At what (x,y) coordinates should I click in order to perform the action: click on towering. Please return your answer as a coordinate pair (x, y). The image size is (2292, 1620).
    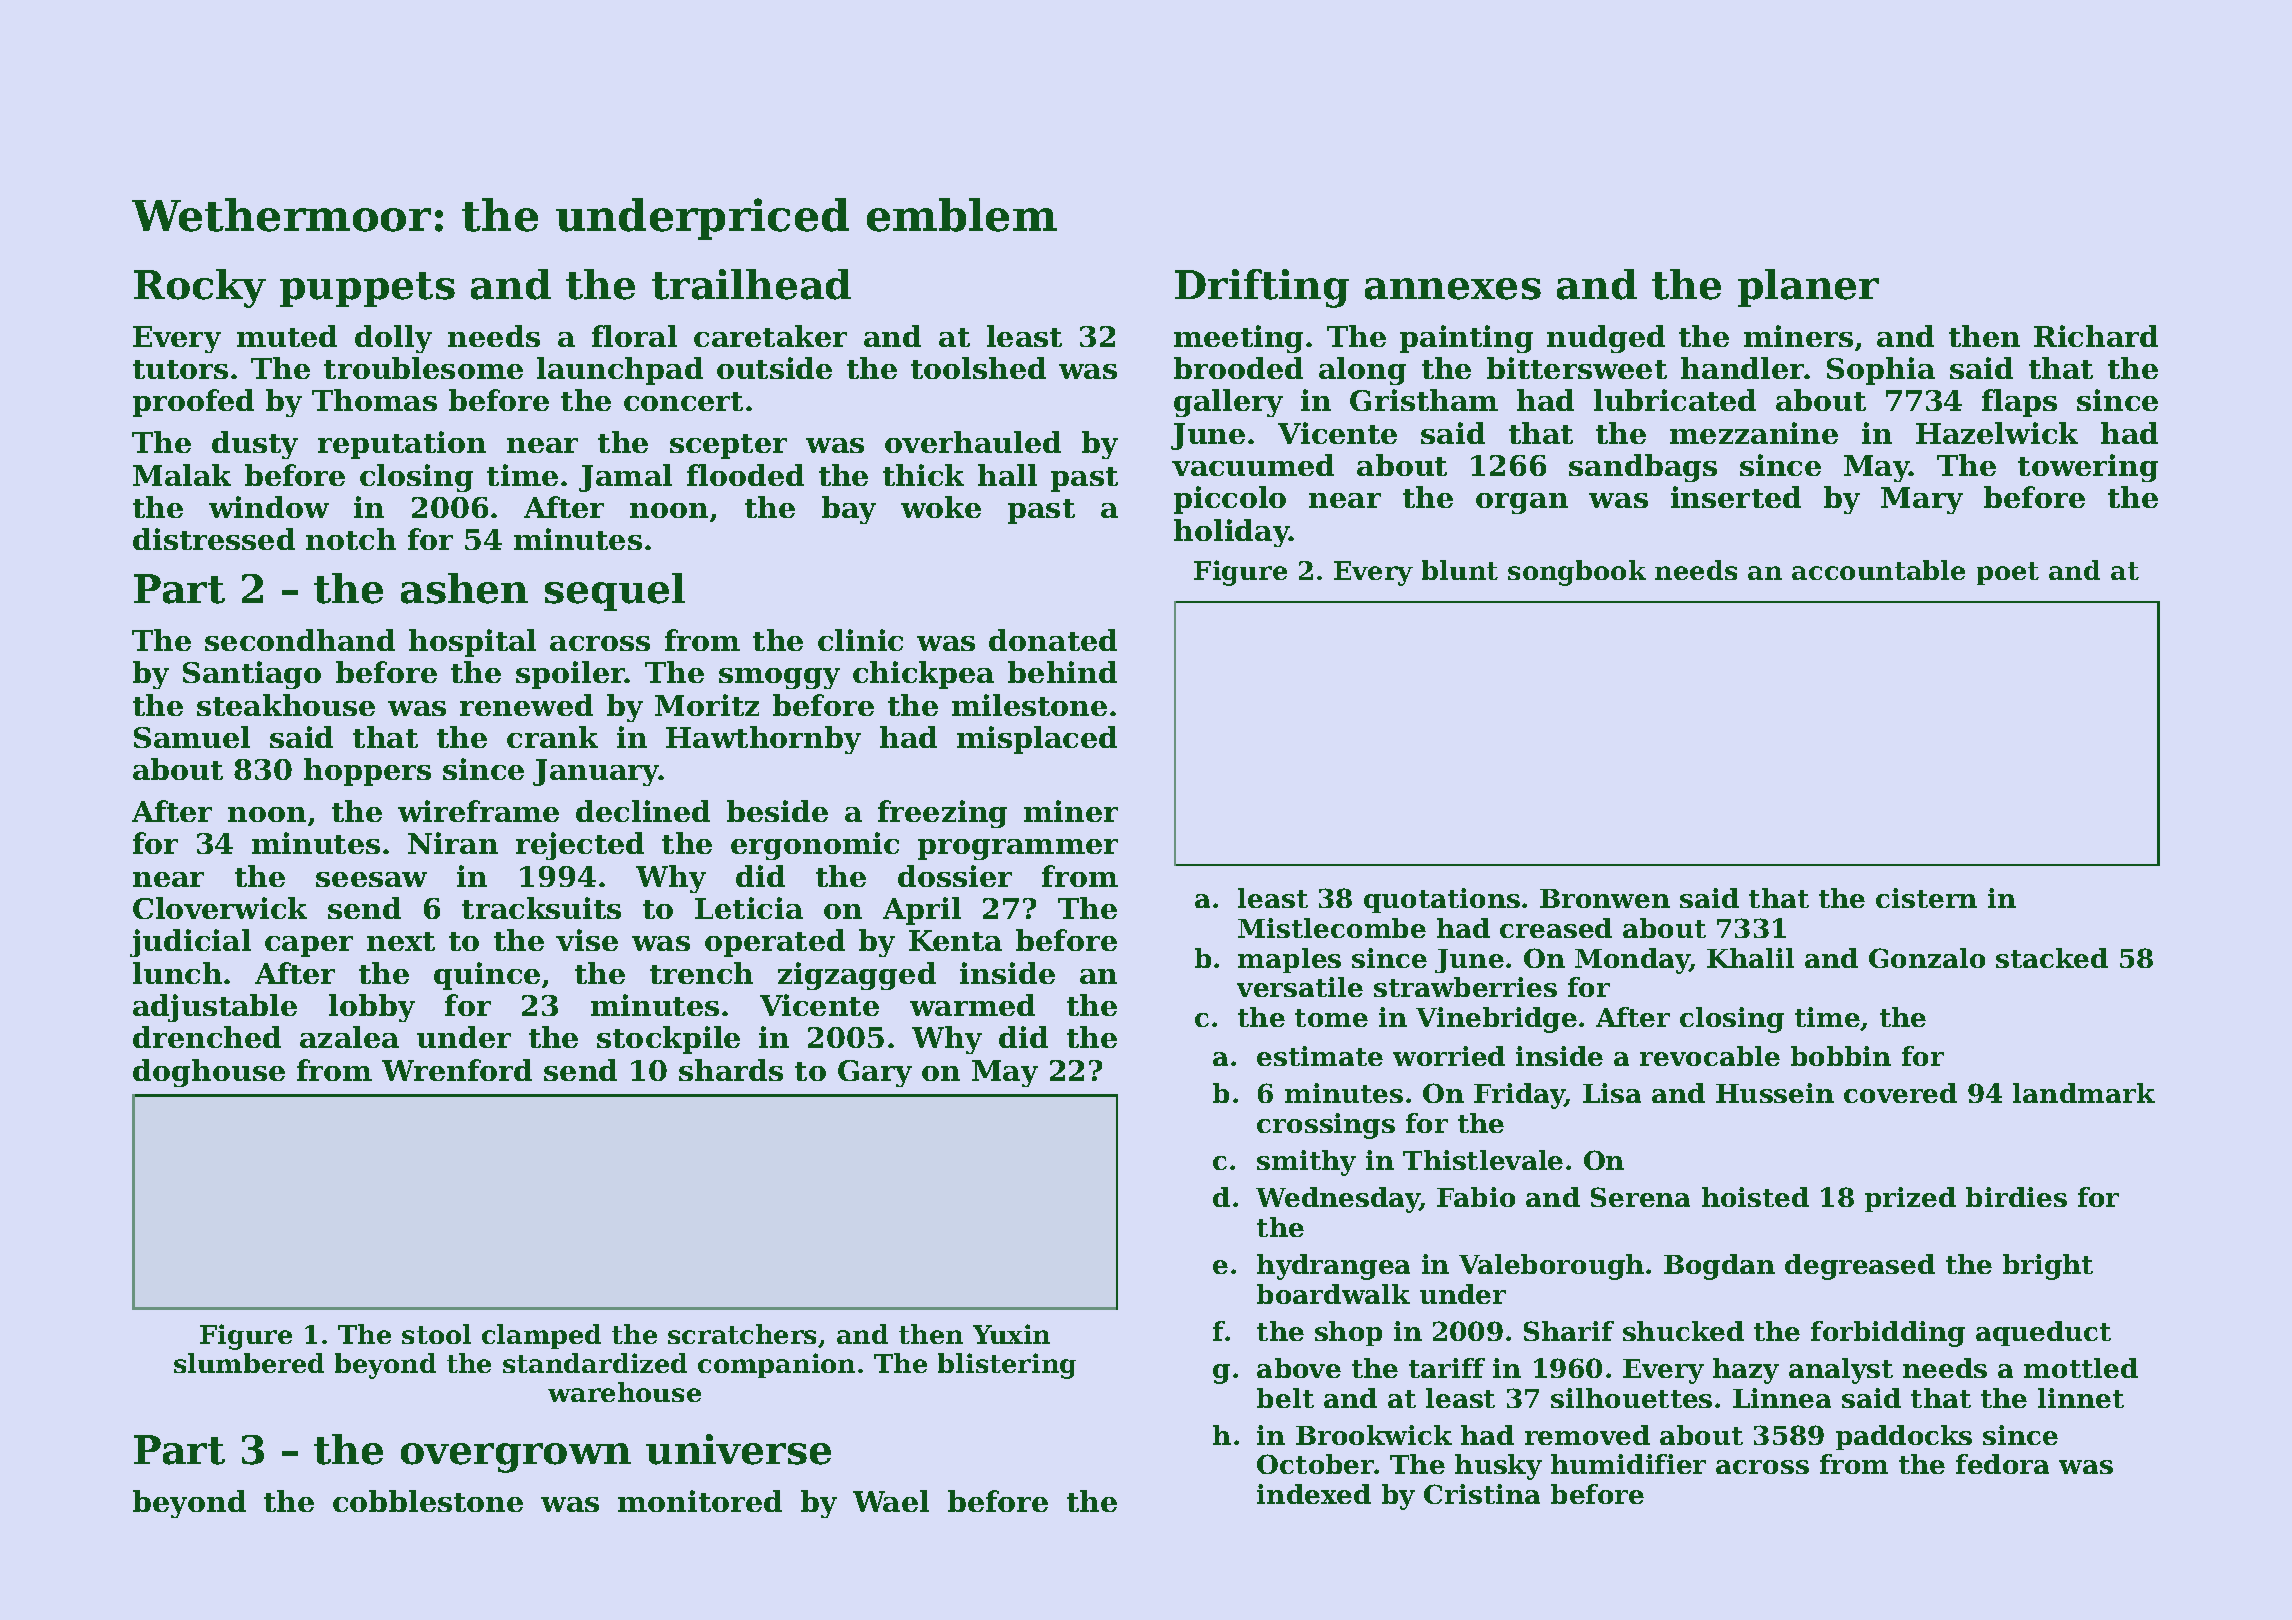
    Looking at the image, I should click on (2088, 468).
